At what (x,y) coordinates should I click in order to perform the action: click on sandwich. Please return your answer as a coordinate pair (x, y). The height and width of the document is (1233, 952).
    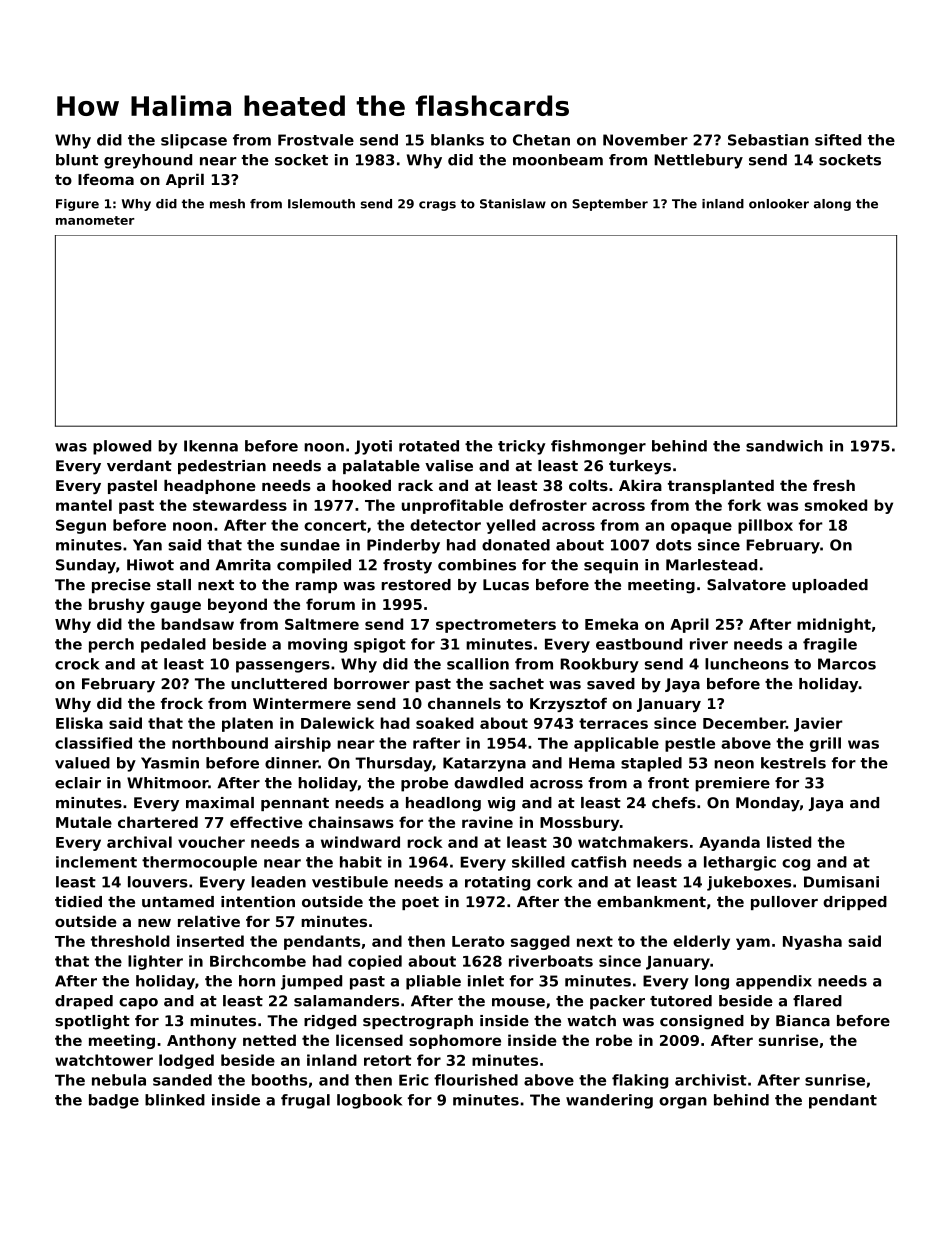
    Looking at the image, I should click on (784, 446).
